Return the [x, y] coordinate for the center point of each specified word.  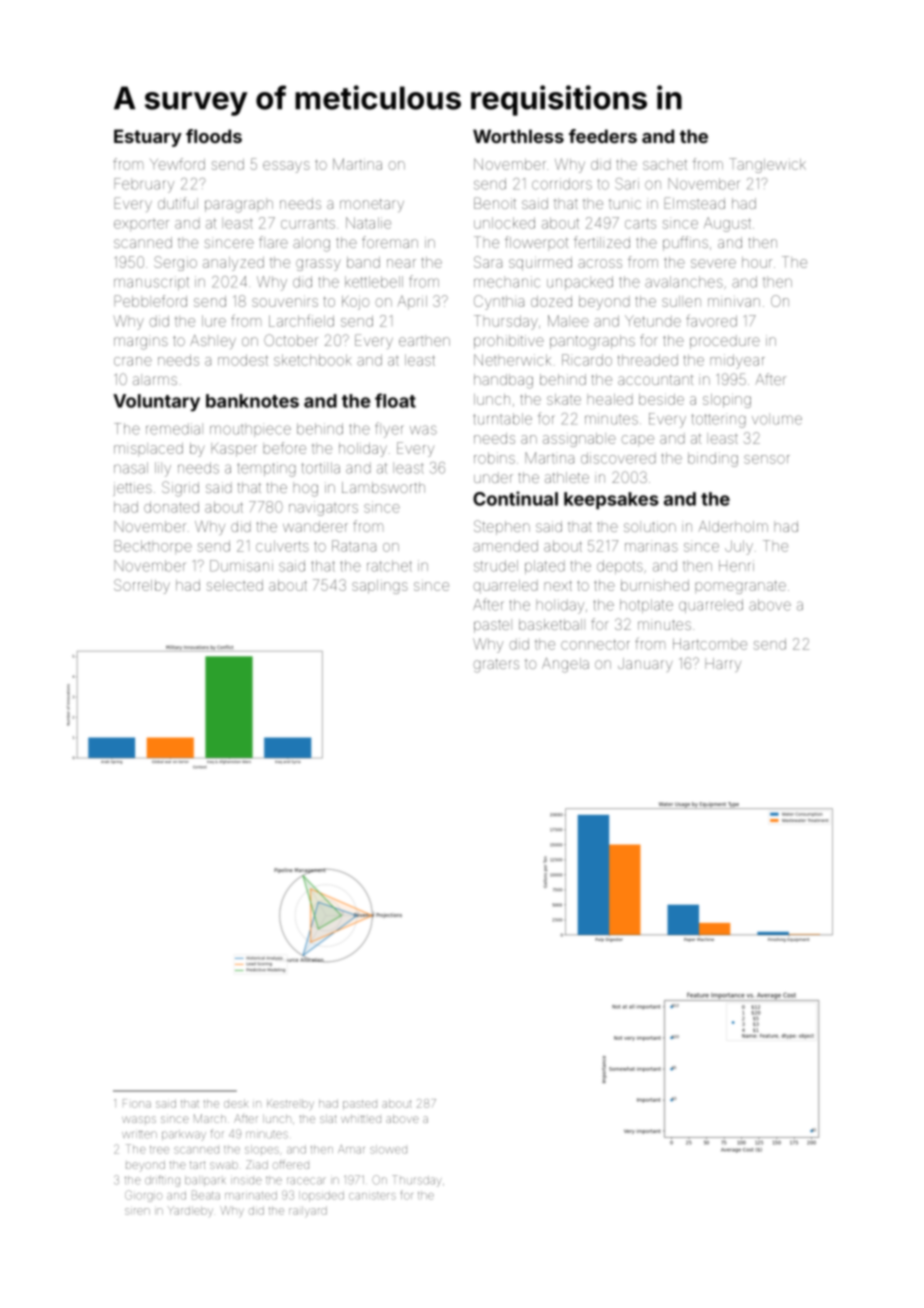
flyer [390, 430]
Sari [627, 184]
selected [235, 585]
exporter [141, 225]
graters [496, 666]
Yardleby [190, 1211]
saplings [380, 587]
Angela [565, 665]
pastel [493, 626]
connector [595, 644]
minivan [734, 302]
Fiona [137, 1103]
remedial [174, 429]
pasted [360, 1105]
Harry [723, 665]
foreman [390, 242]
